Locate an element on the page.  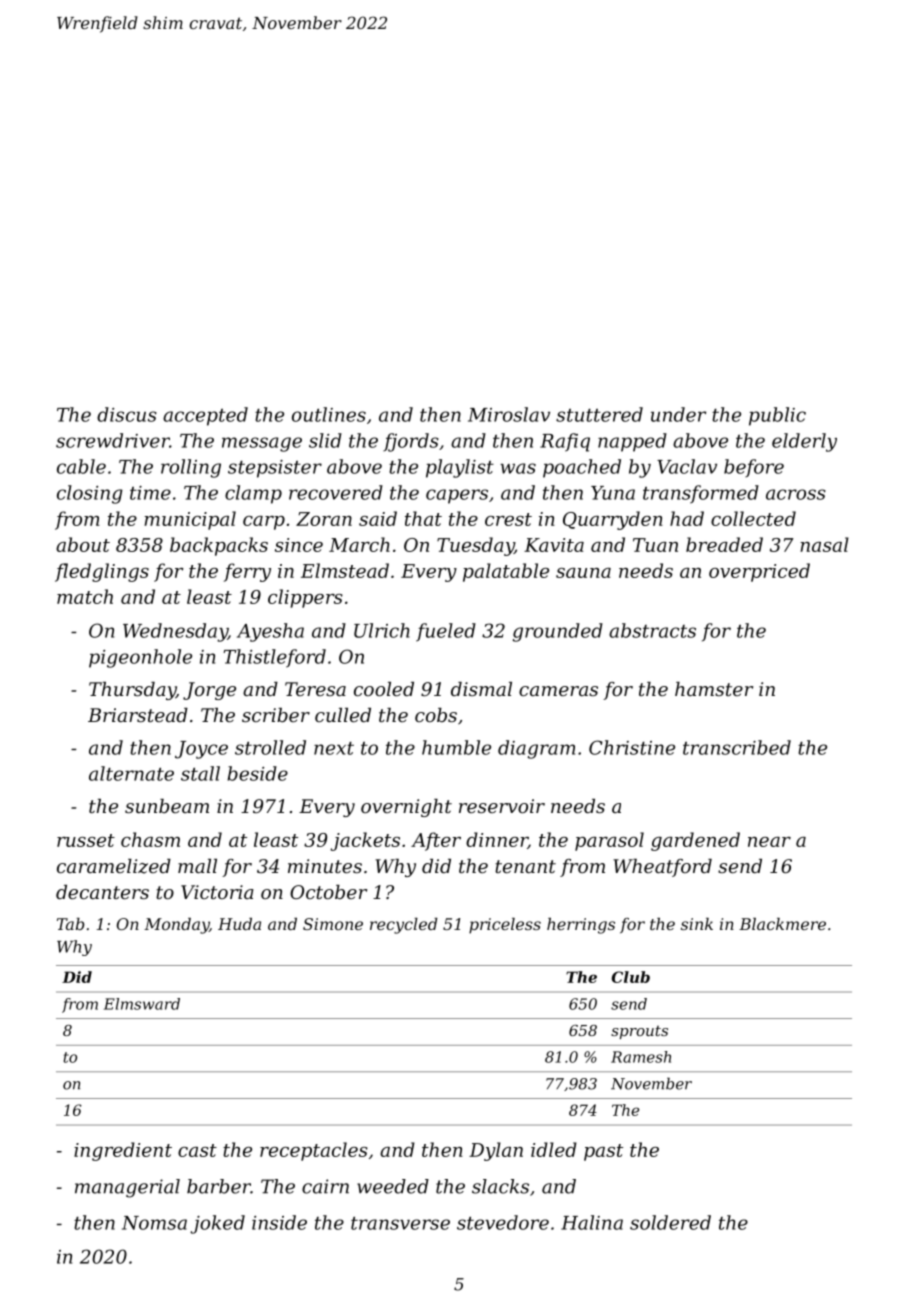
Elmsward is located at coordinates (142, 1004).
